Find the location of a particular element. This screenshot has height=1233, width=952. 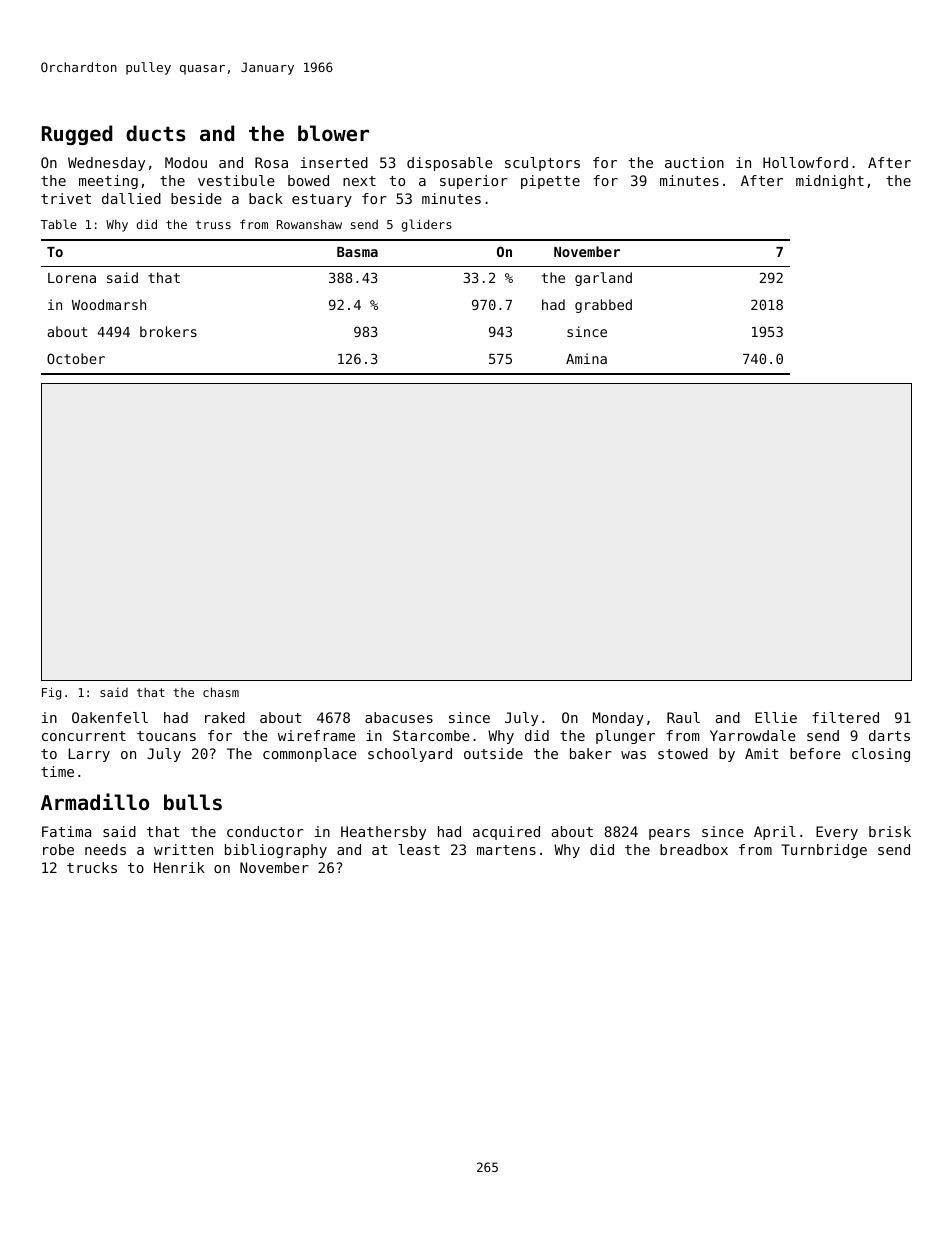

Wednesday is located at coordinates (106, 164).
